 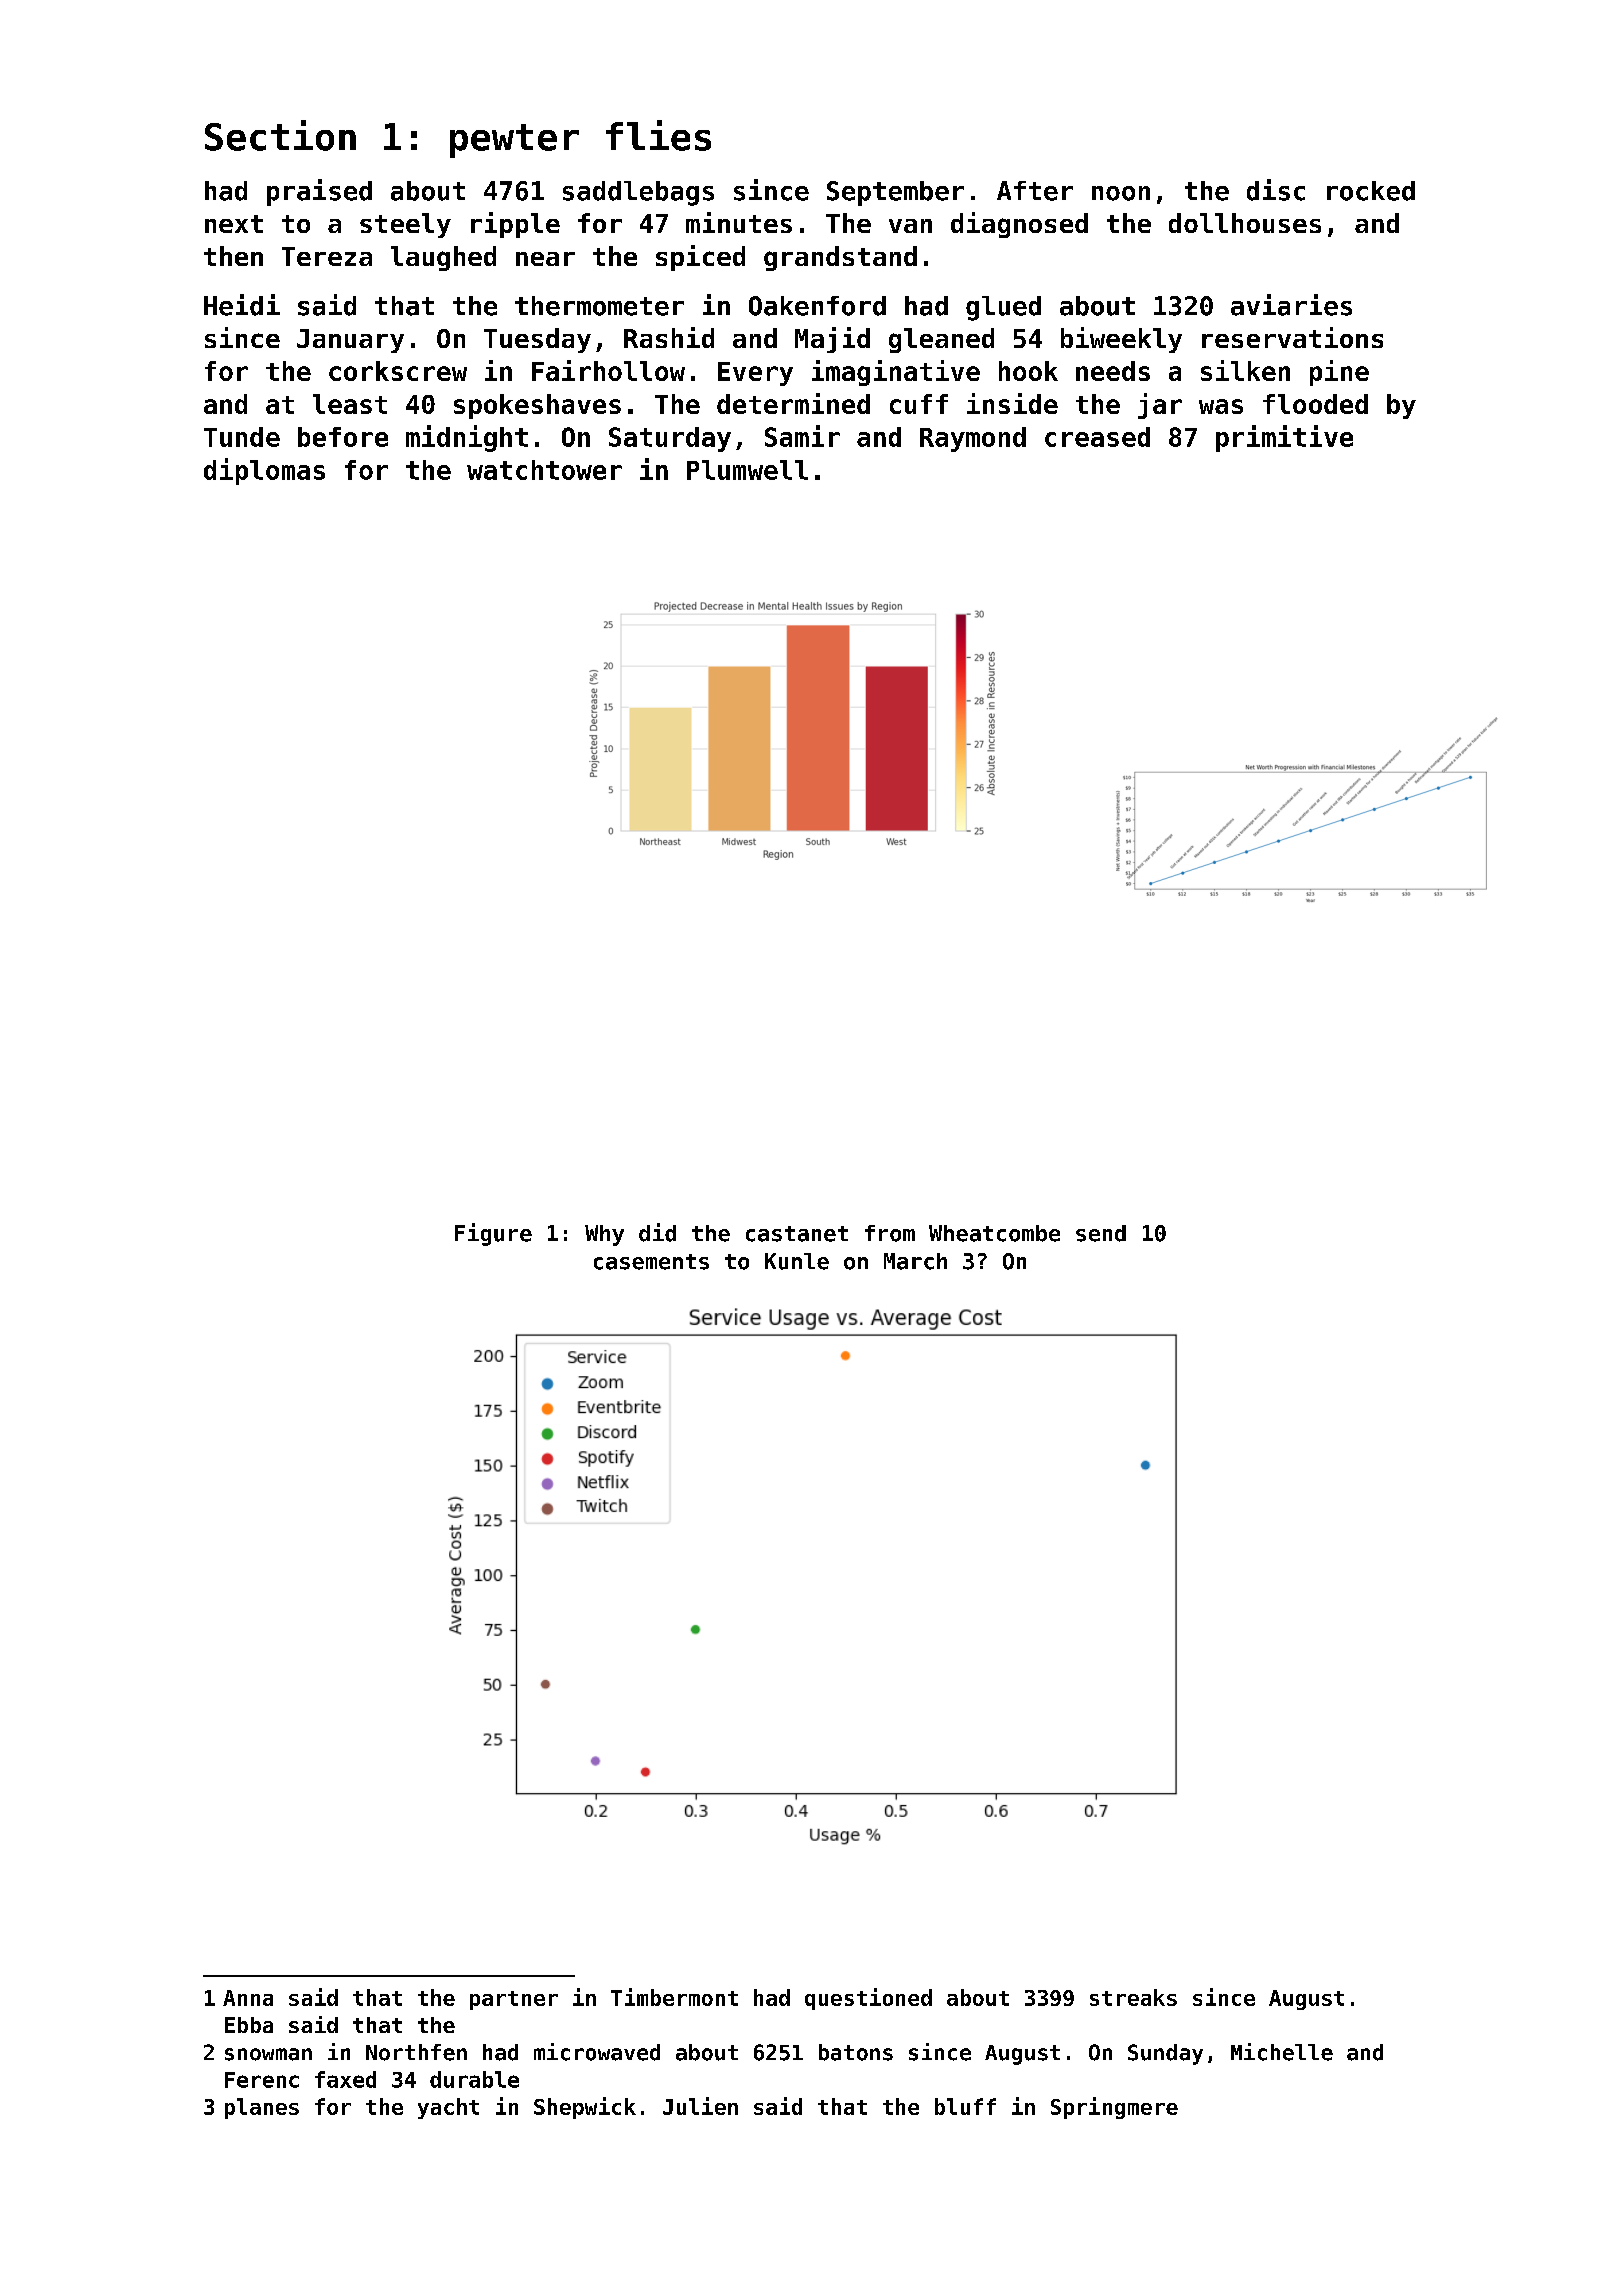 I want to click on diagnosed, so click(x=1019, y=225).
